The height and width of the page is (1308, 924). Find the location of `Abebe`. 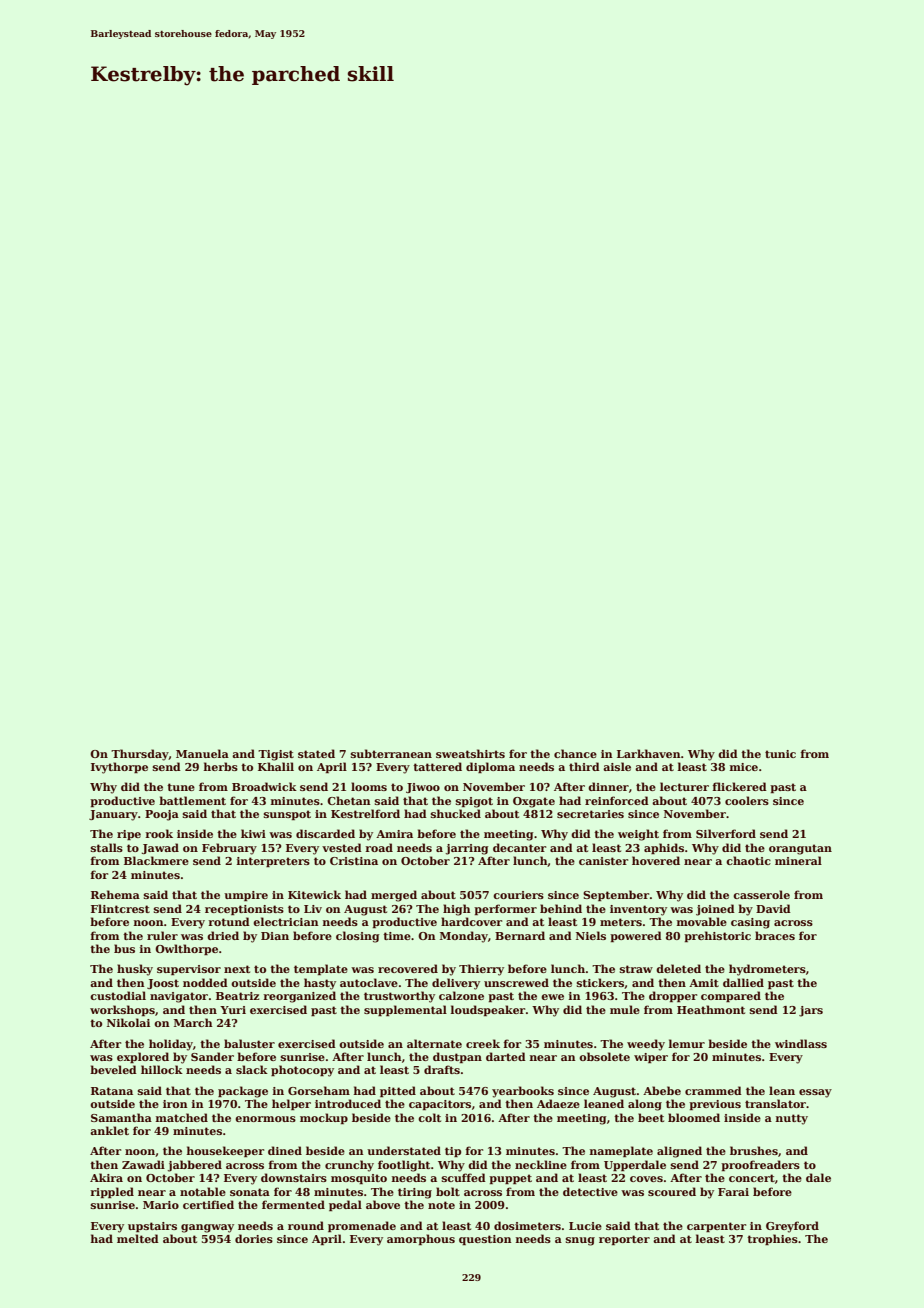

Abebe is located at coordinates (662, 1090).
